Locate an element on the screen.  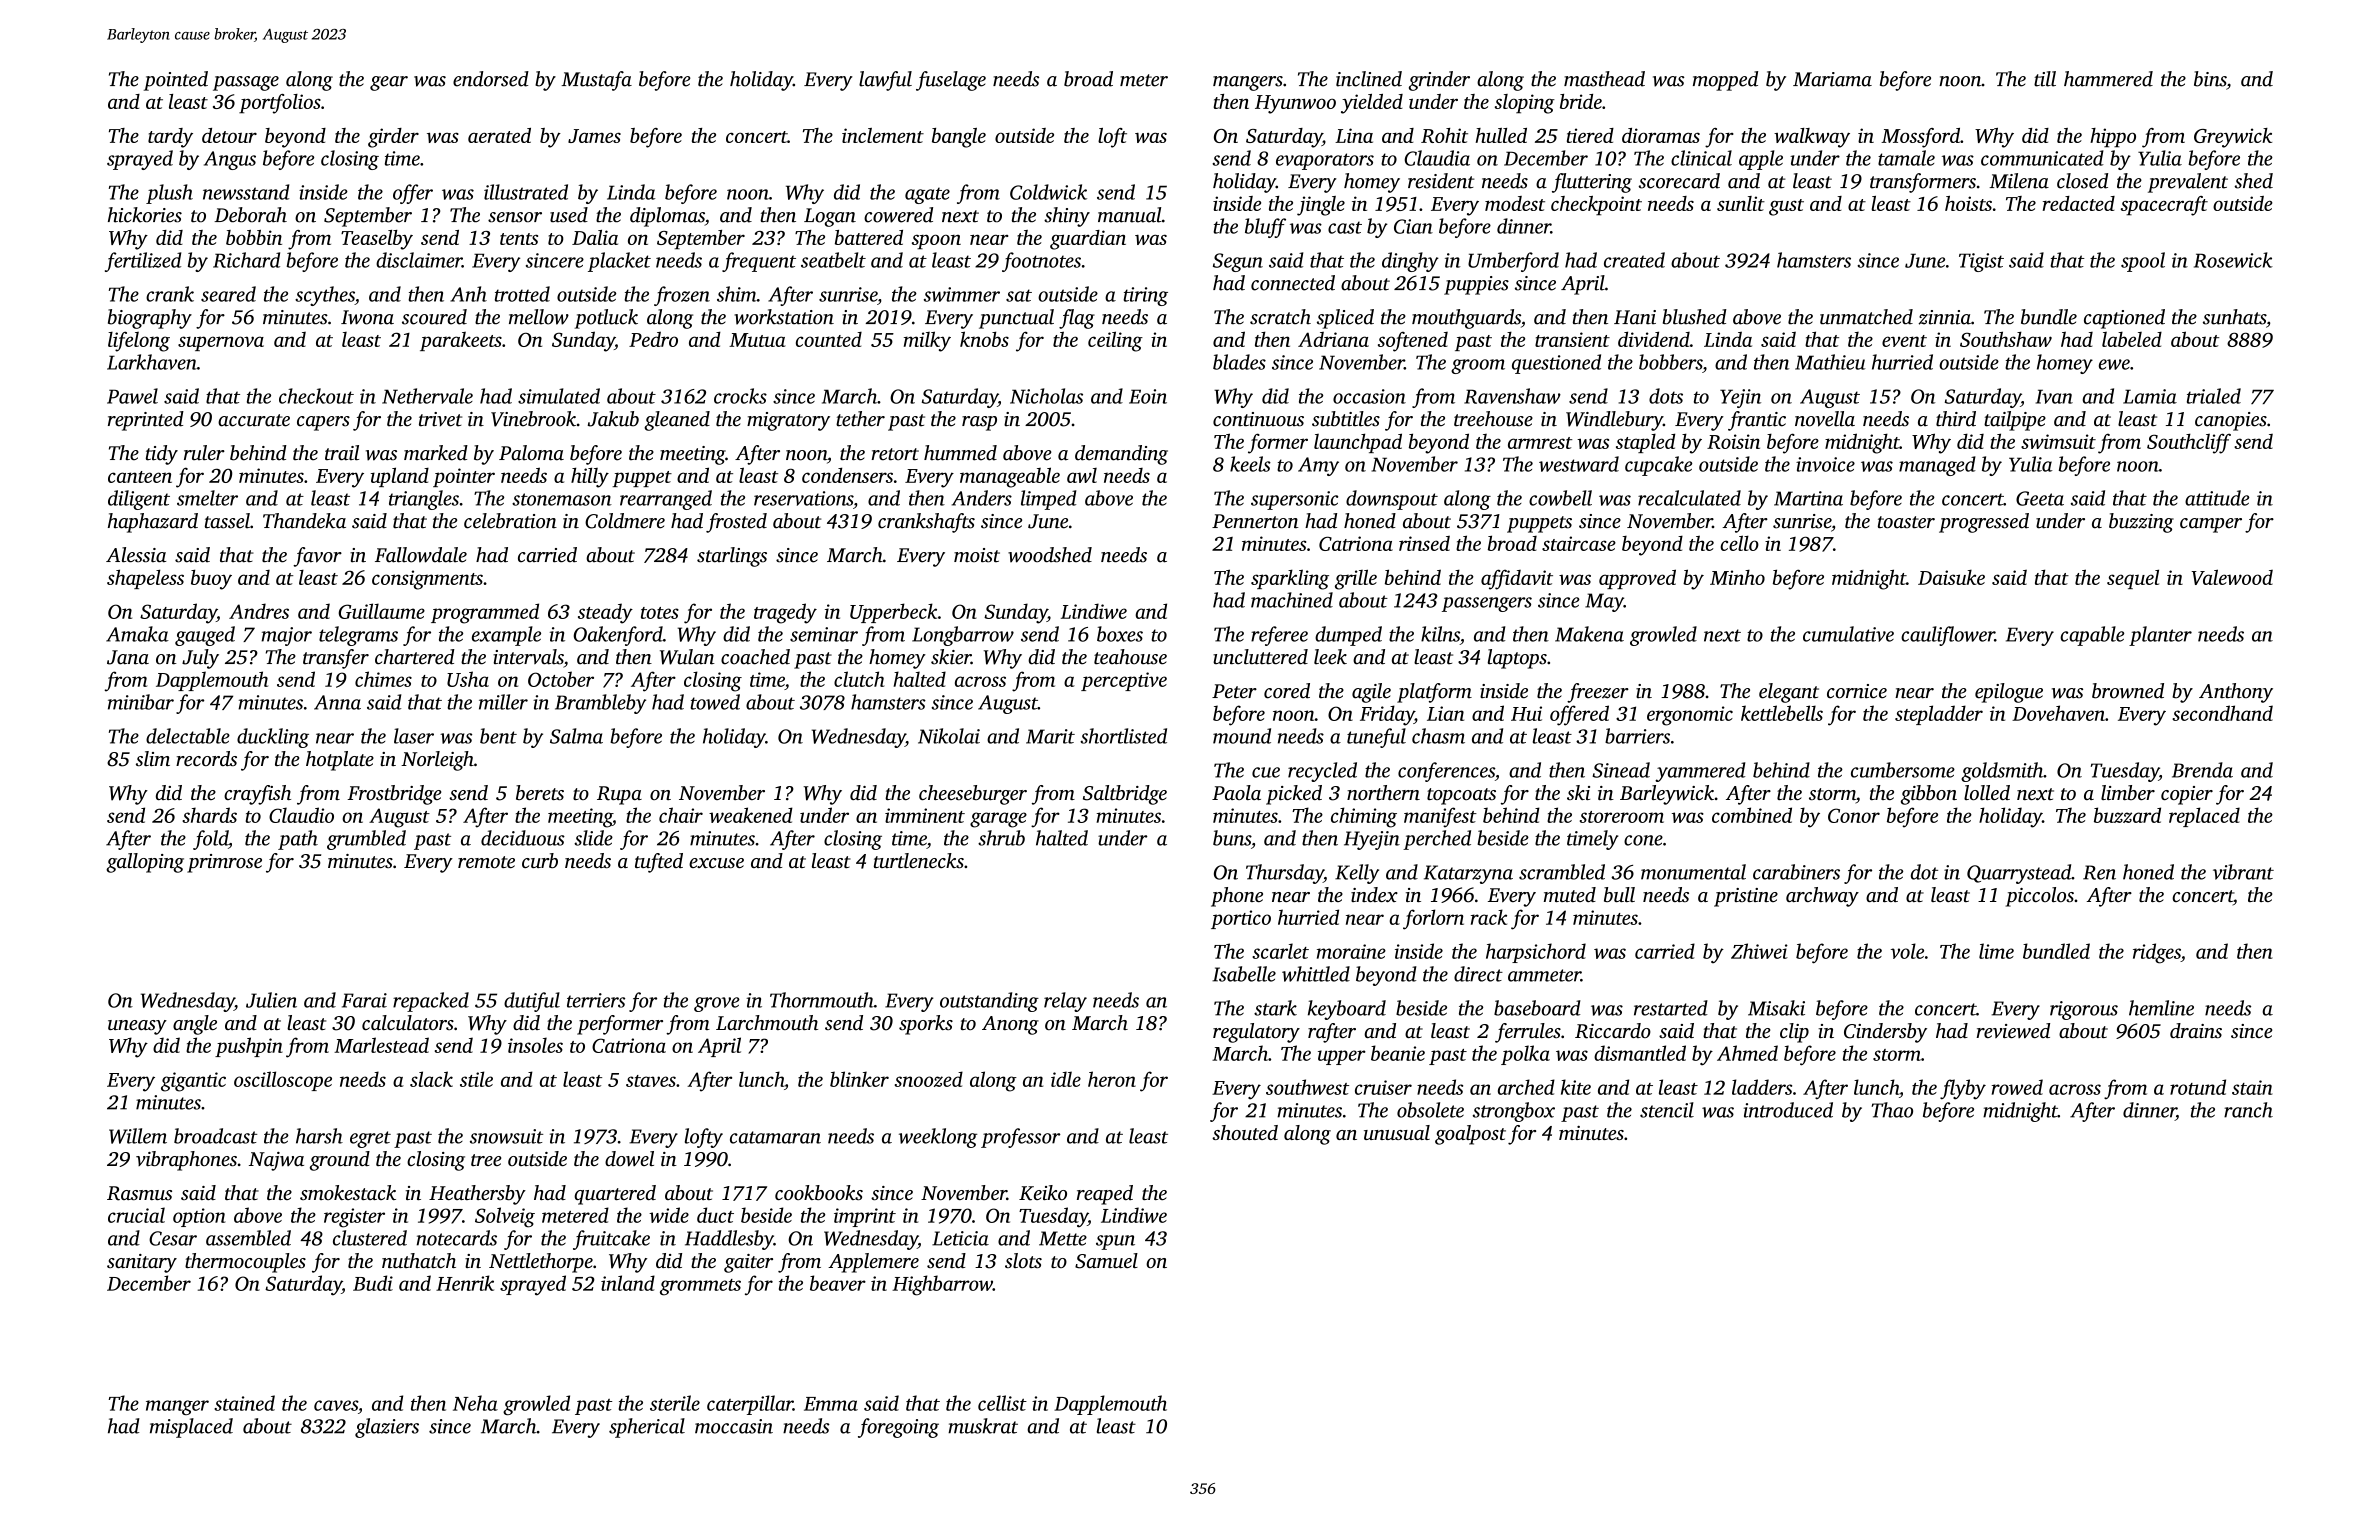
Julien is located at coordinates (271, 1000).
